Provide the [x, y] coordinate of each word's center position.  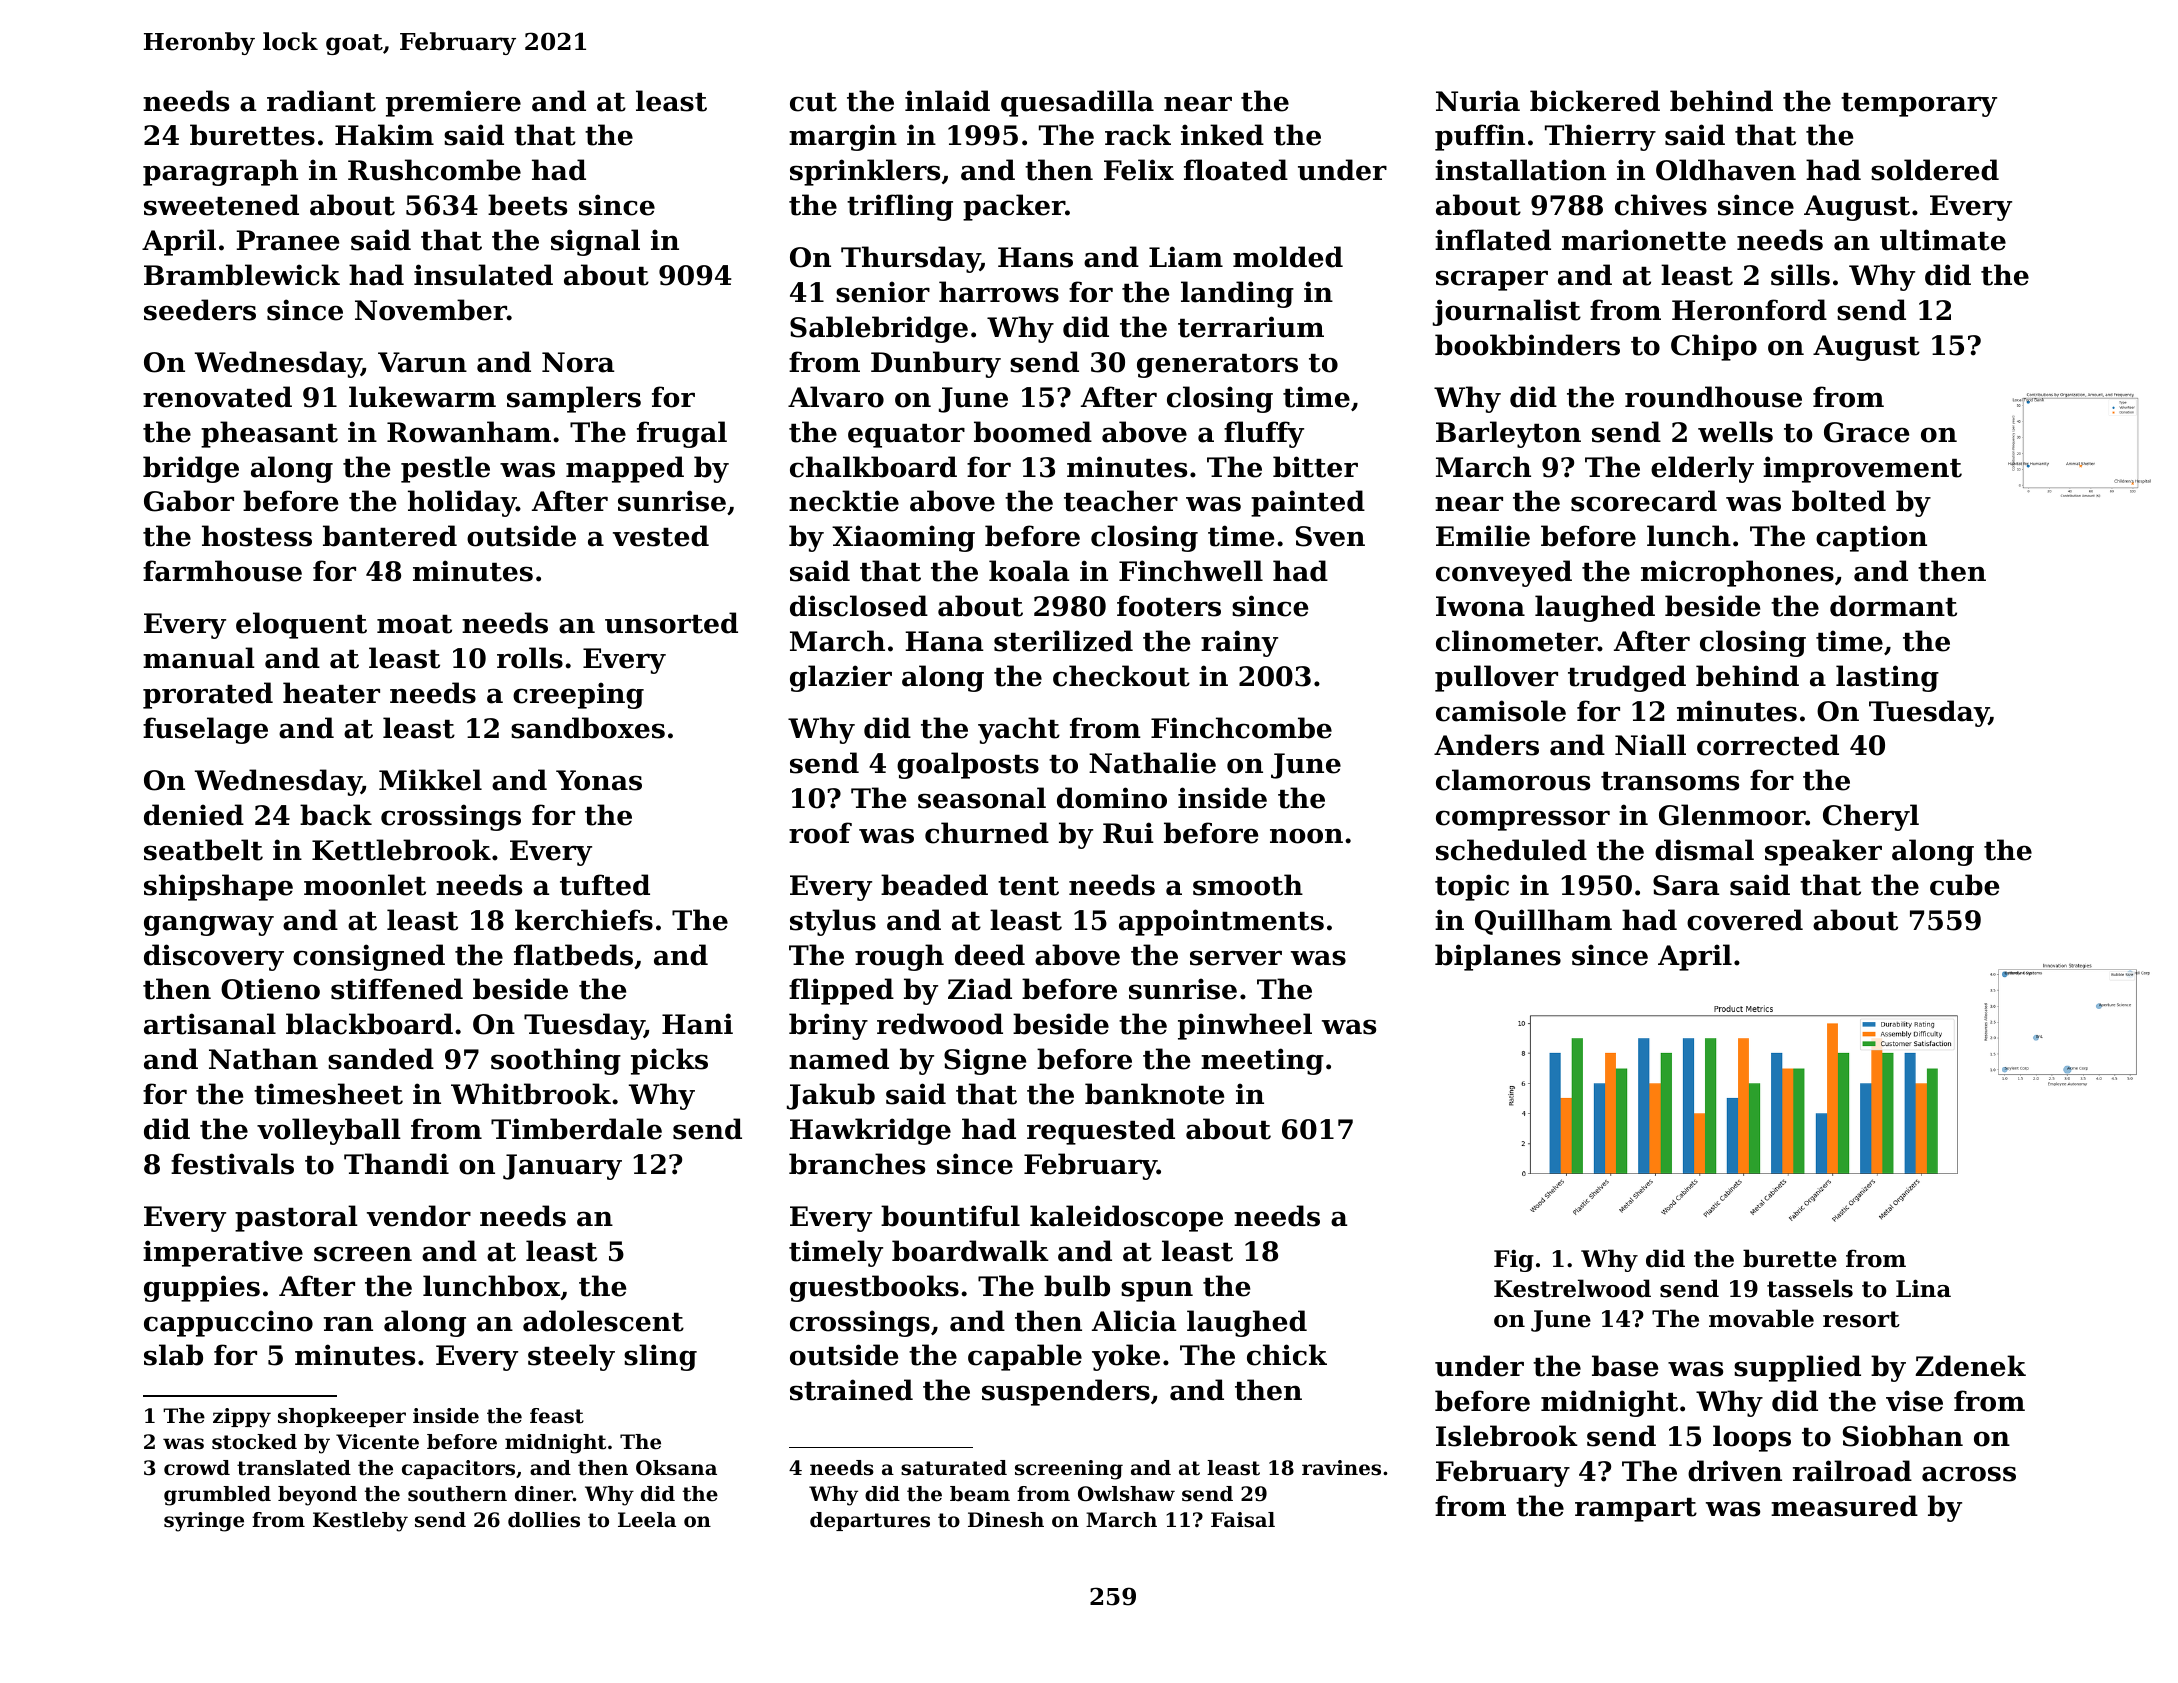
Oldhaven [1726, 170]
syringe [204, 1522]
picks [669, 1061]
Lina [1923, 1288]
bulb [1077, 1286]
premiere [453, 103]
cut [813, 102]
